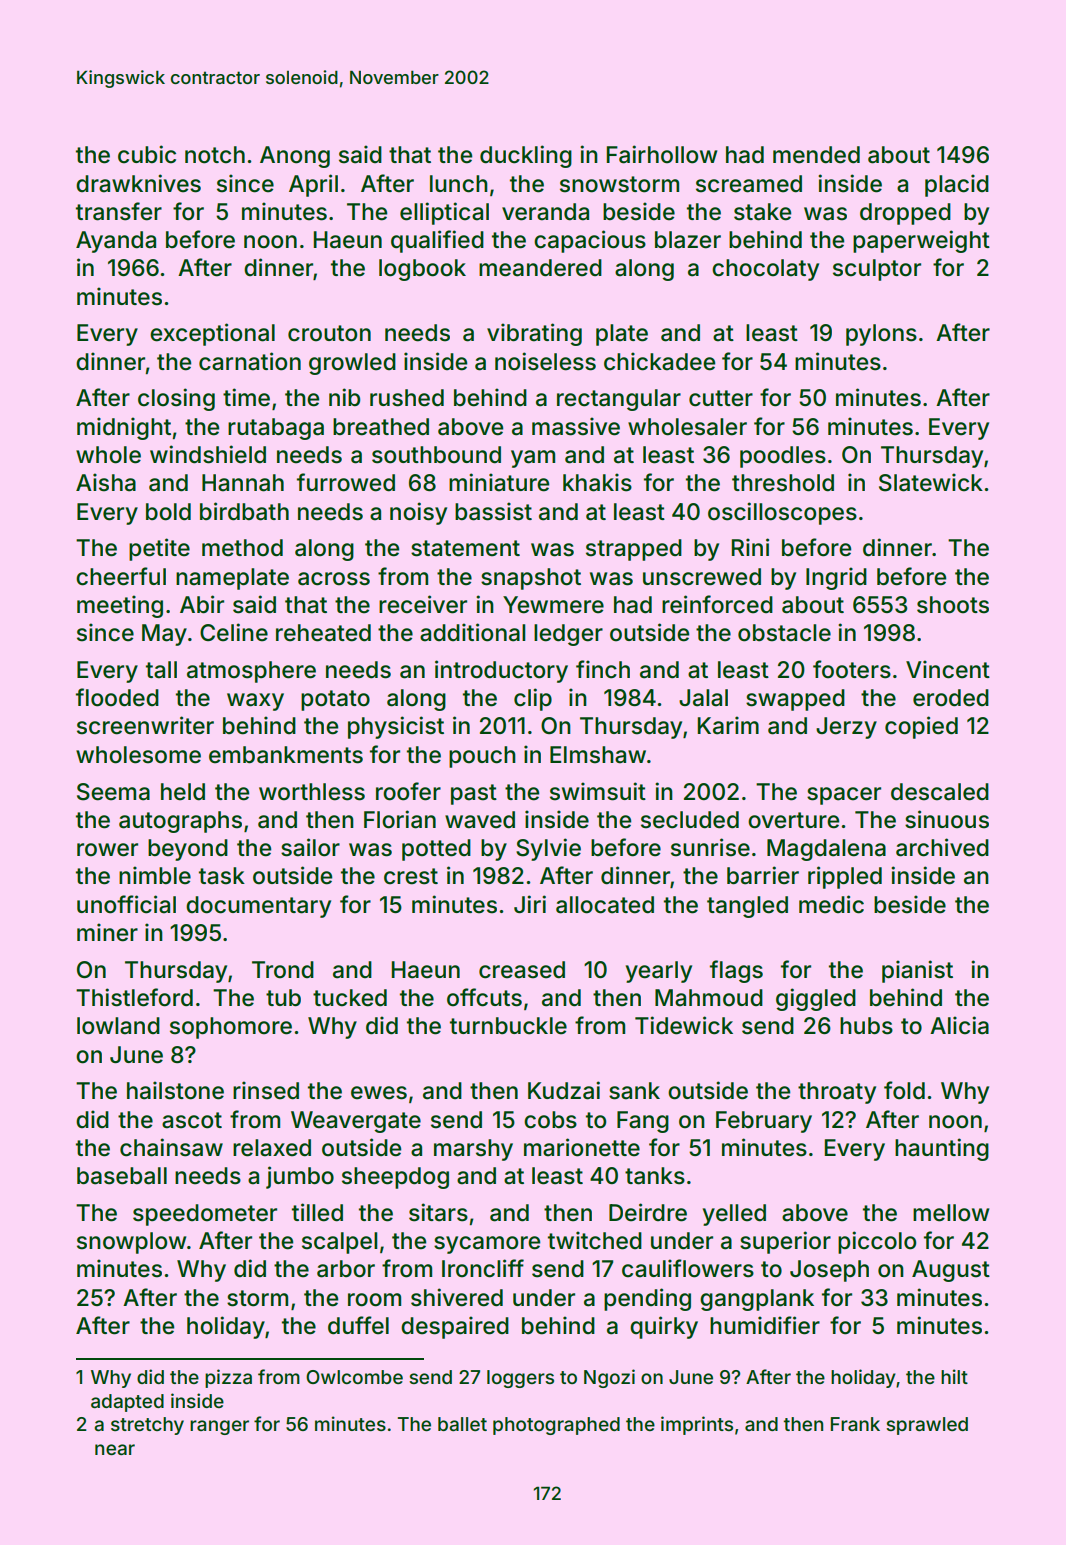  What do you see at coordinates (609, 1378) in the screenshot?
I see `Ngozi` at bounding box center [609, 1378].
